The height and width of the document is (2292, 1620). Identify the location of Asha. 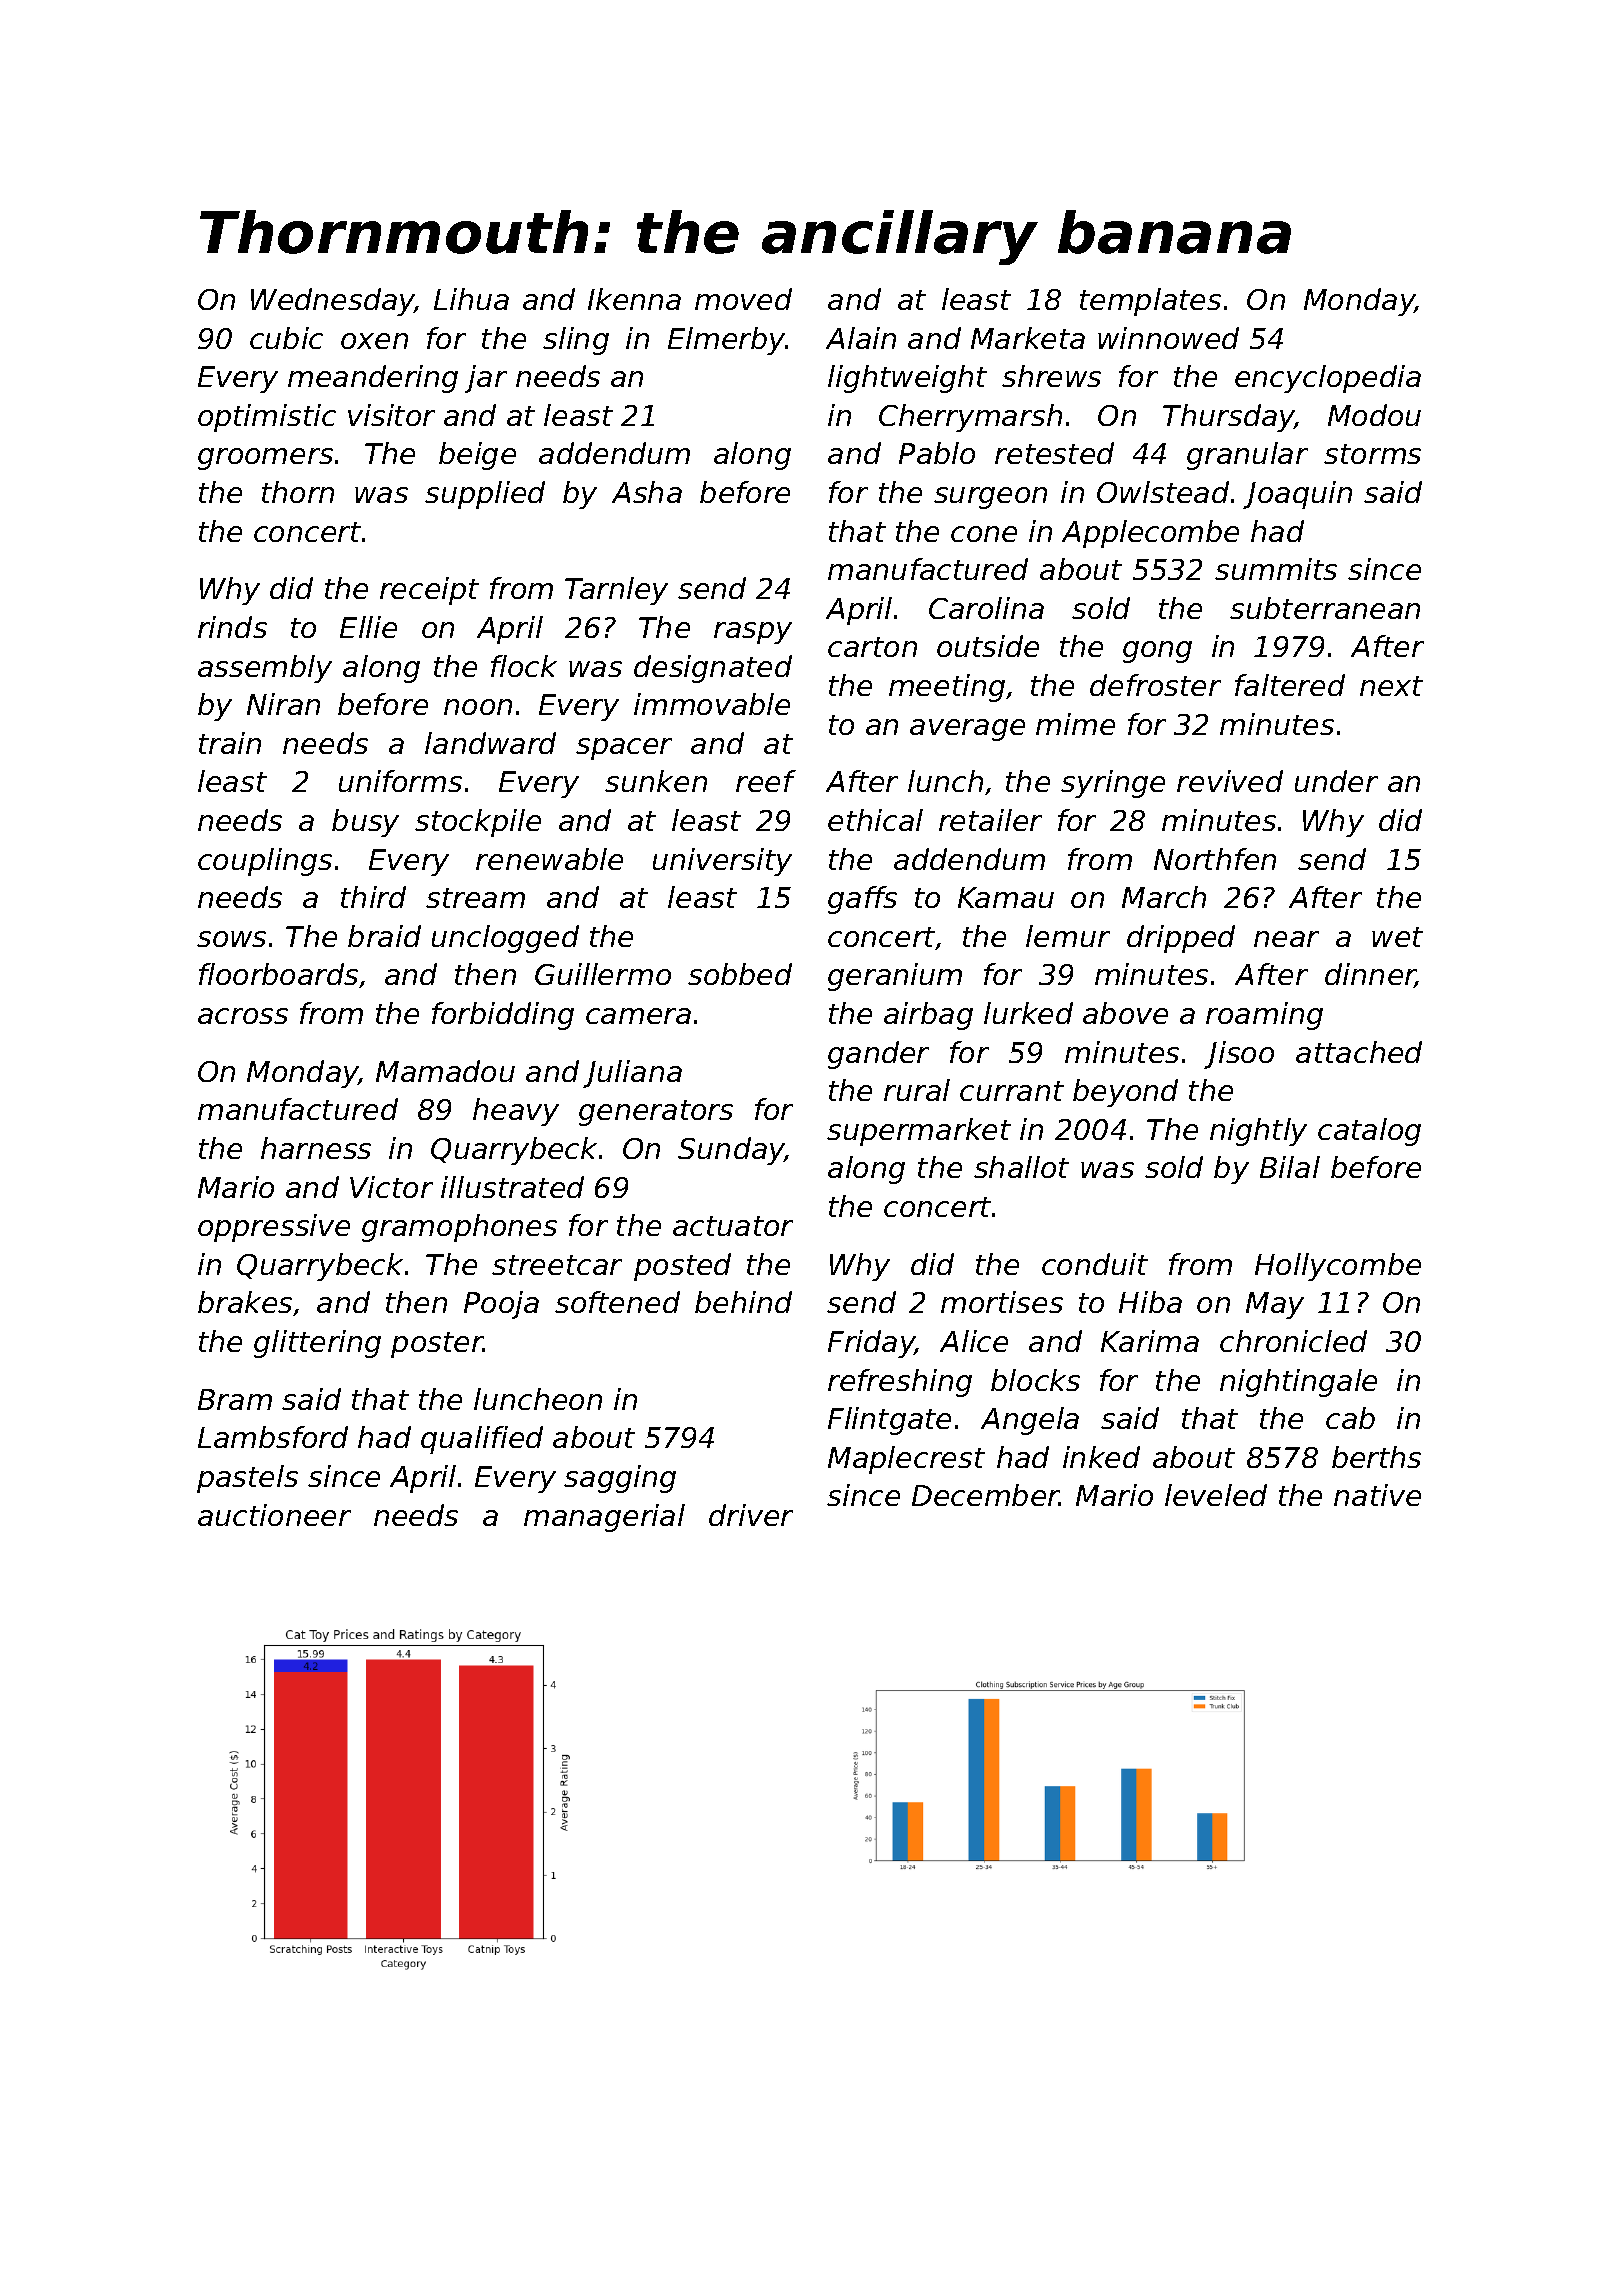
(647, 492).
